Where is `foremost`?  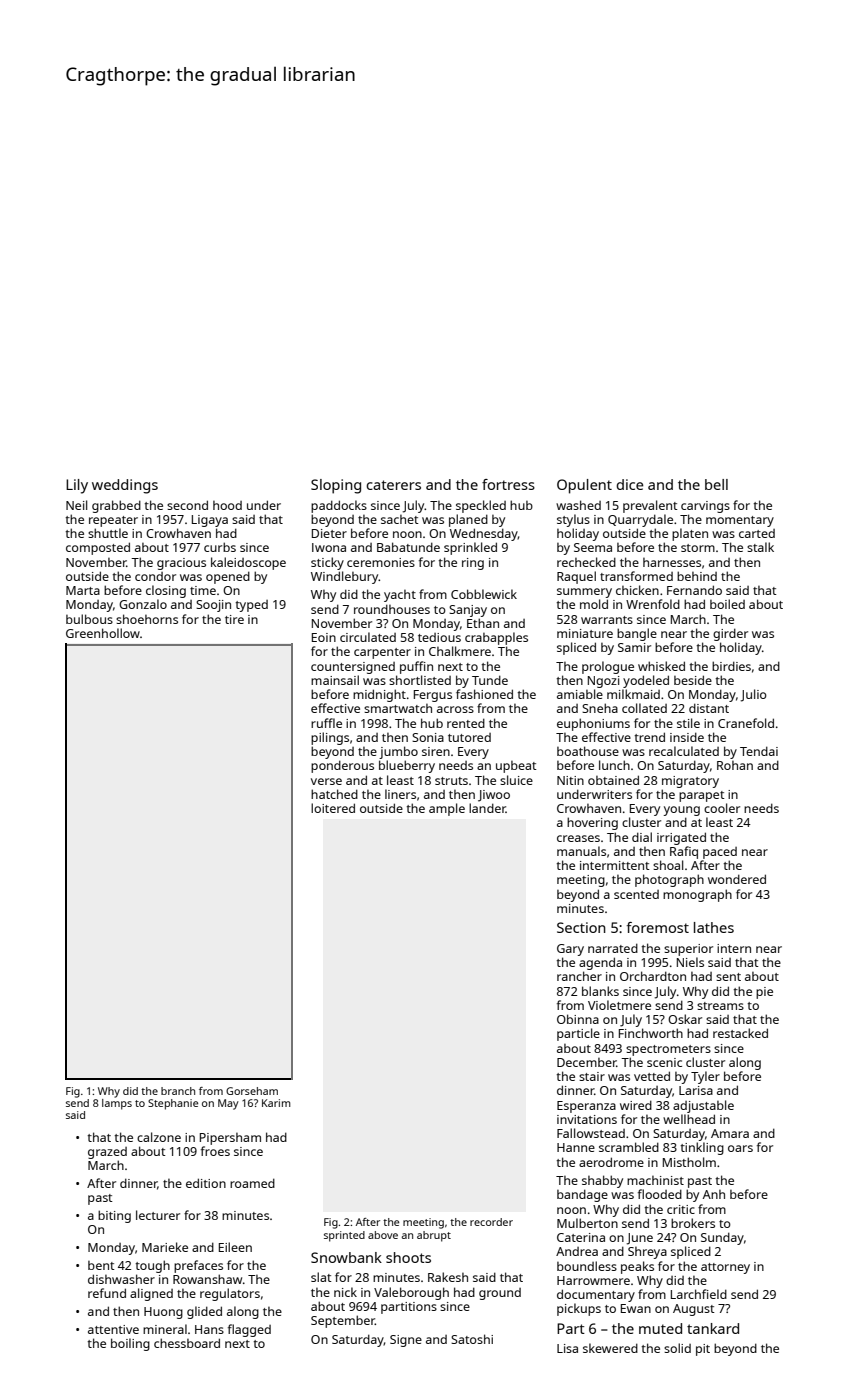
foremost is located at coordinates (658, 927).
